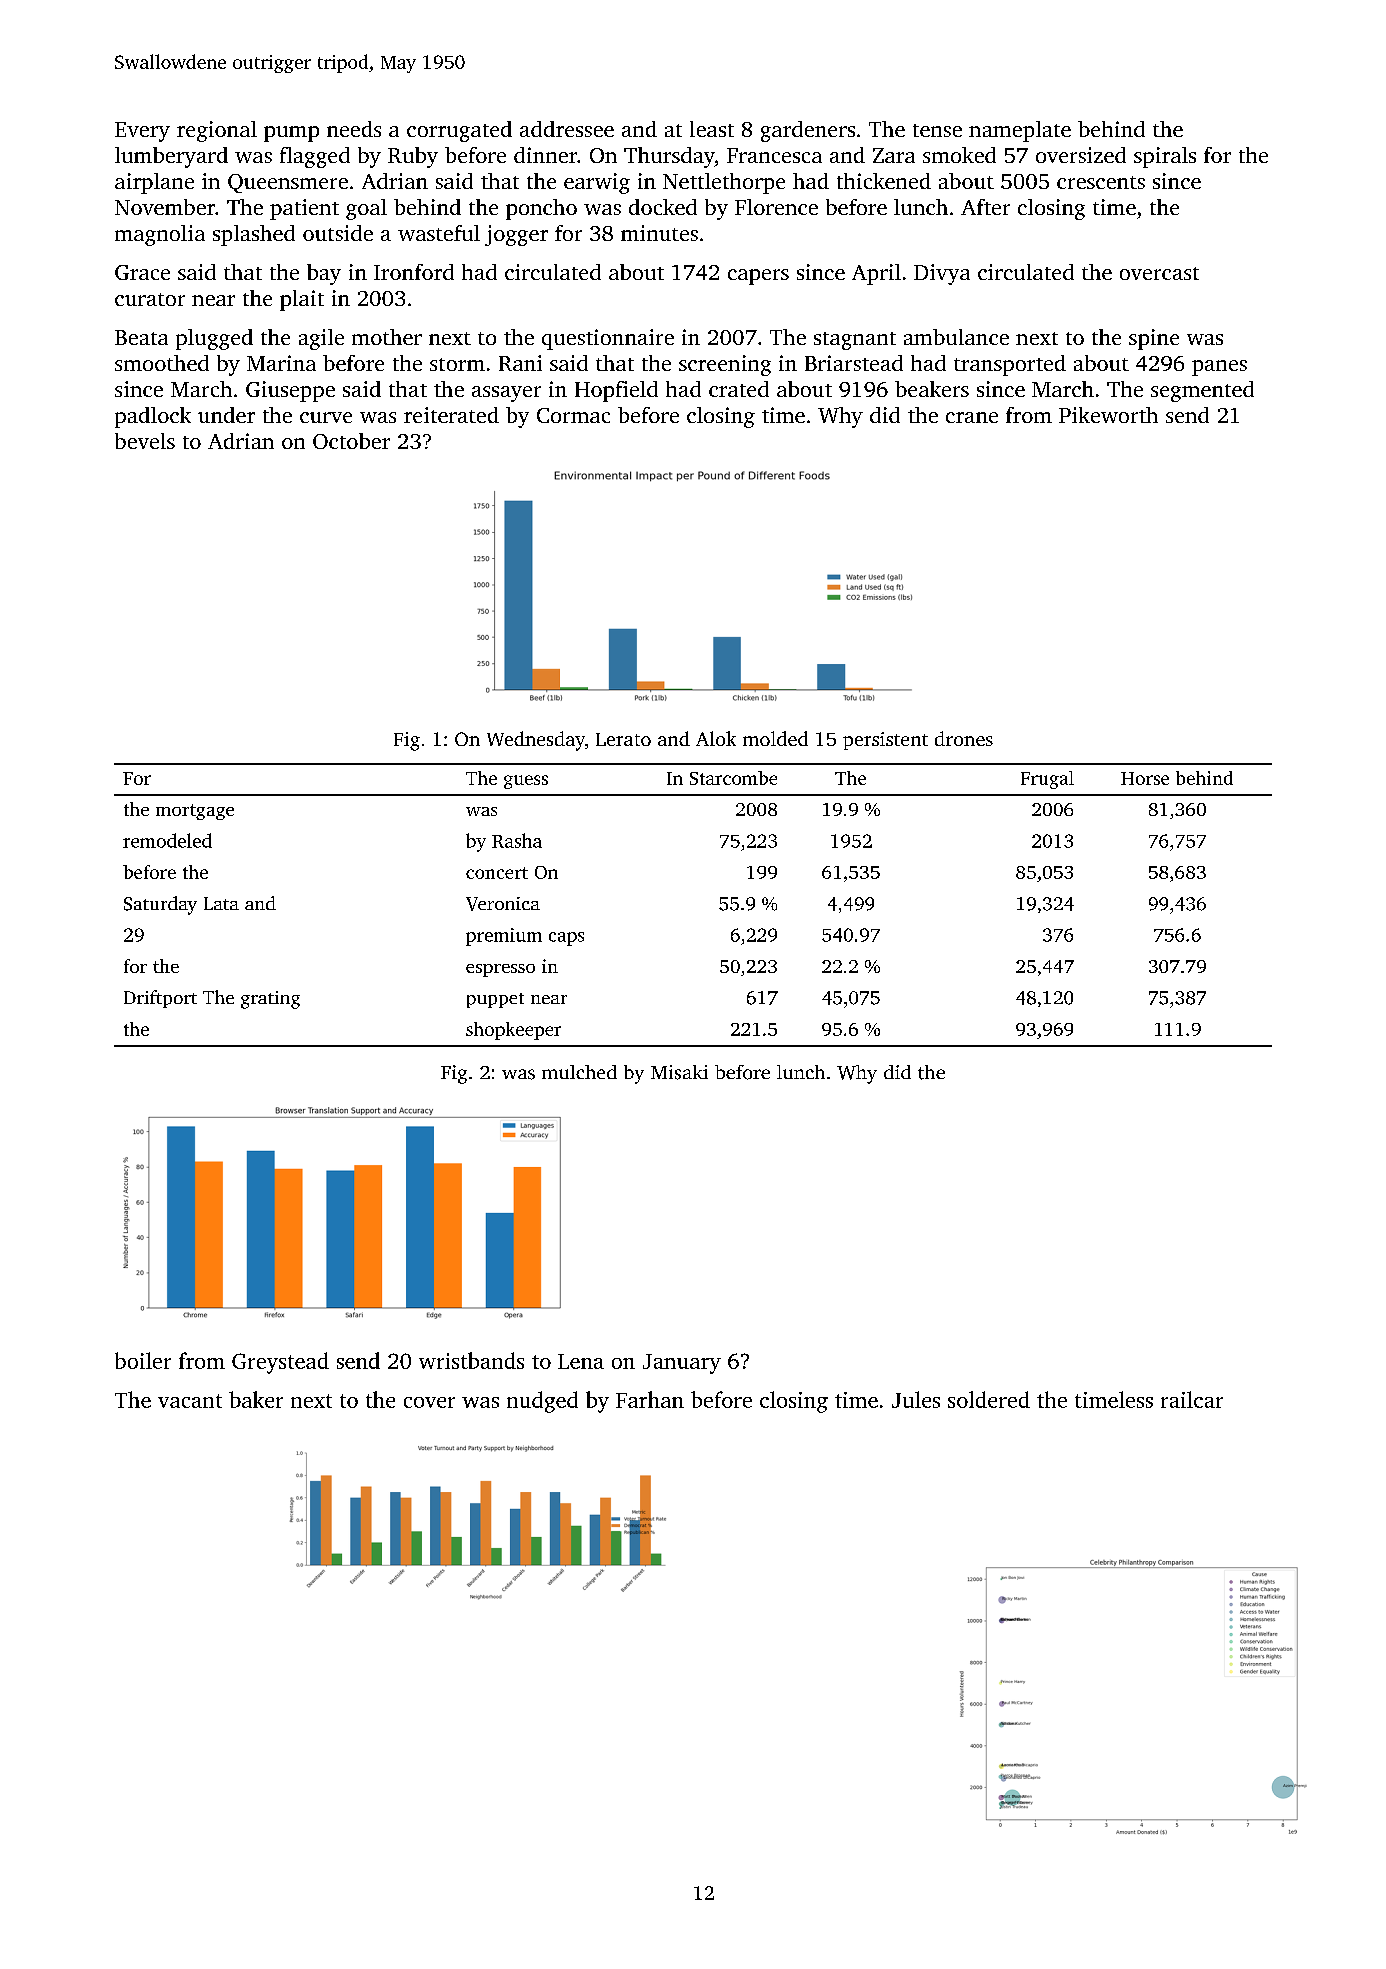 The image size is (1386, 1969). Describe the element at coordinates (567, 129) in the page. I see `addressee` at that location.
